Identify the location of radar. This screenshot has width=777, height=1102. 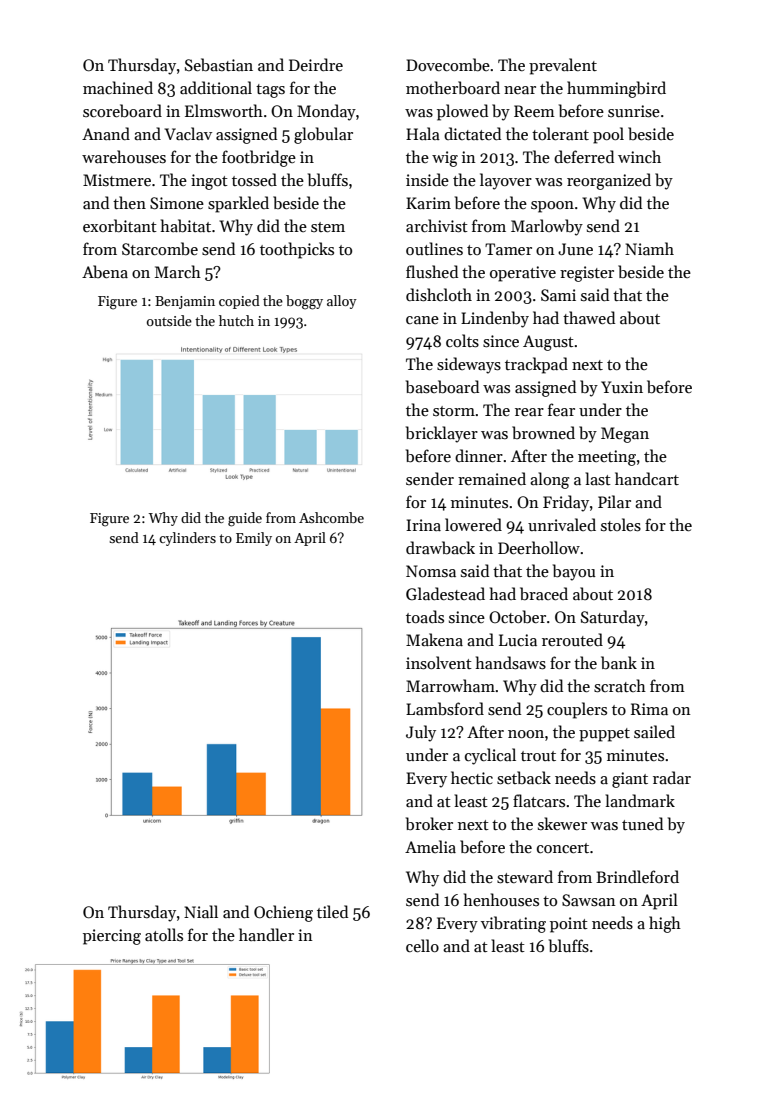
(672, 777).
